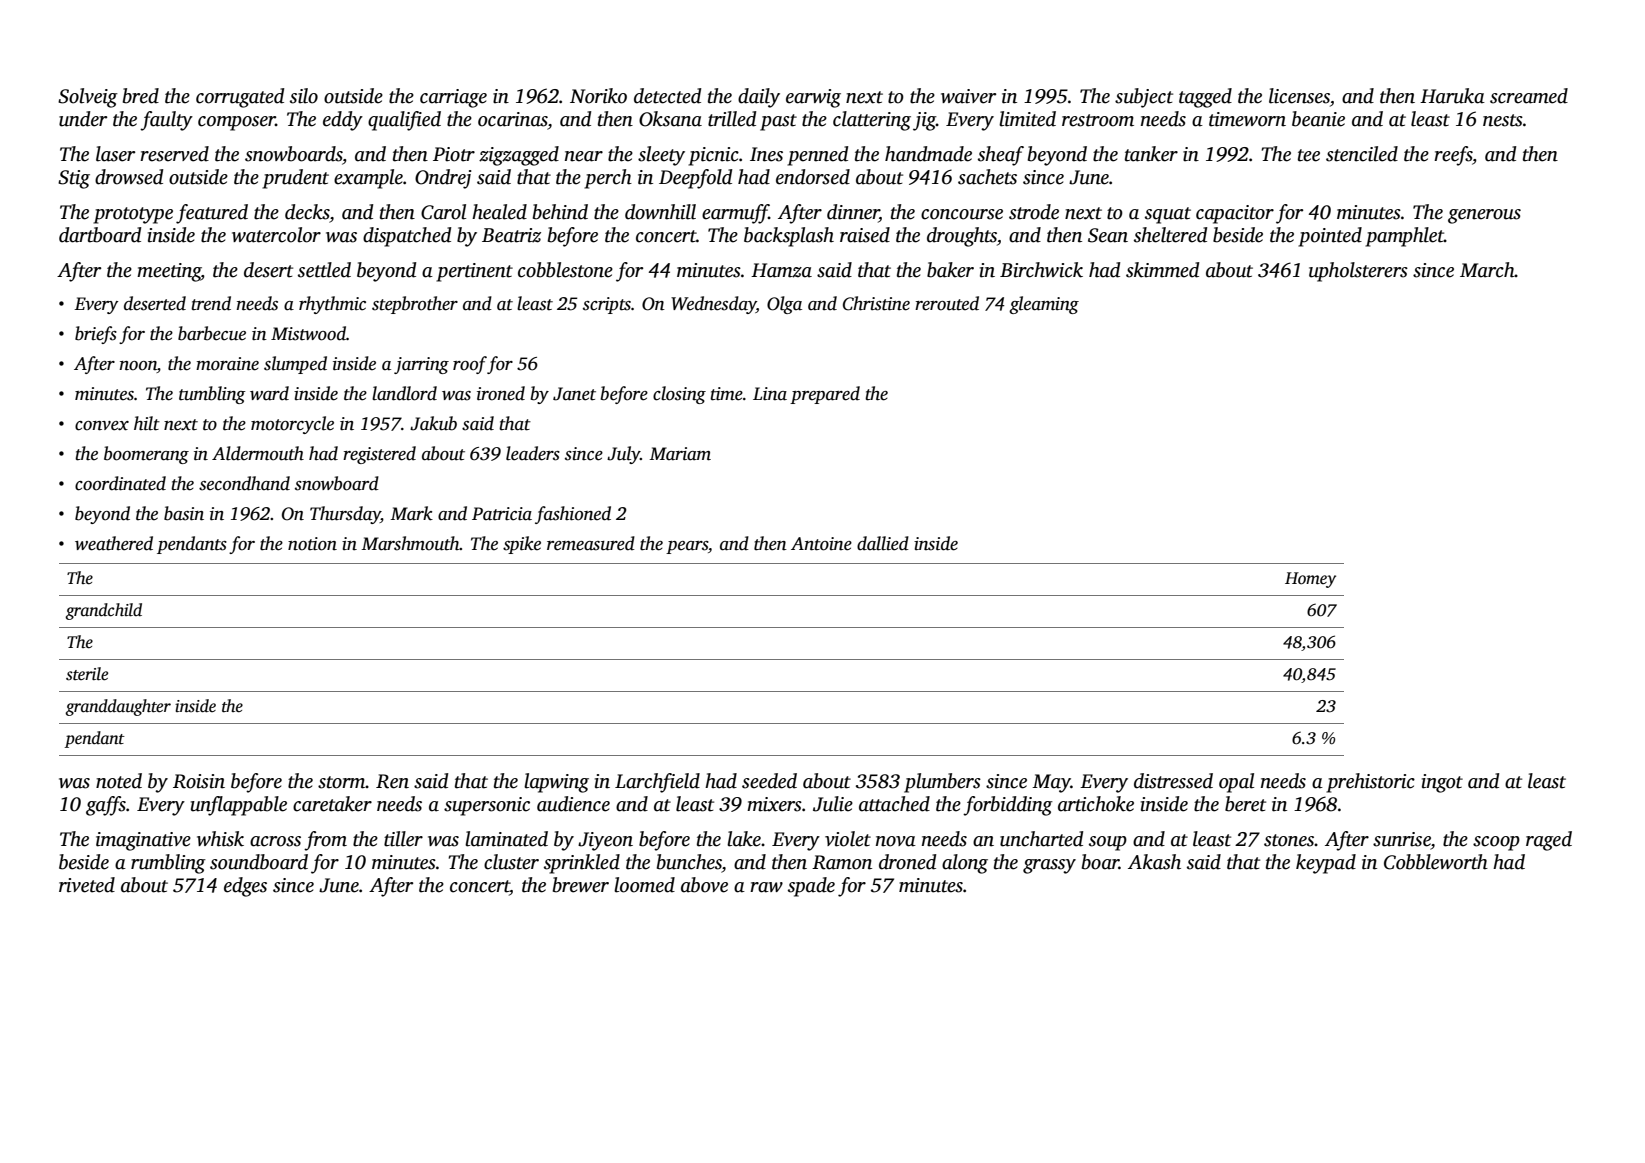 This screenshot has width=1645, height=1163. What do you see at coordinates (968, 96) in the screenshot?
I see `waiver` at bounding box center [968, 96].
